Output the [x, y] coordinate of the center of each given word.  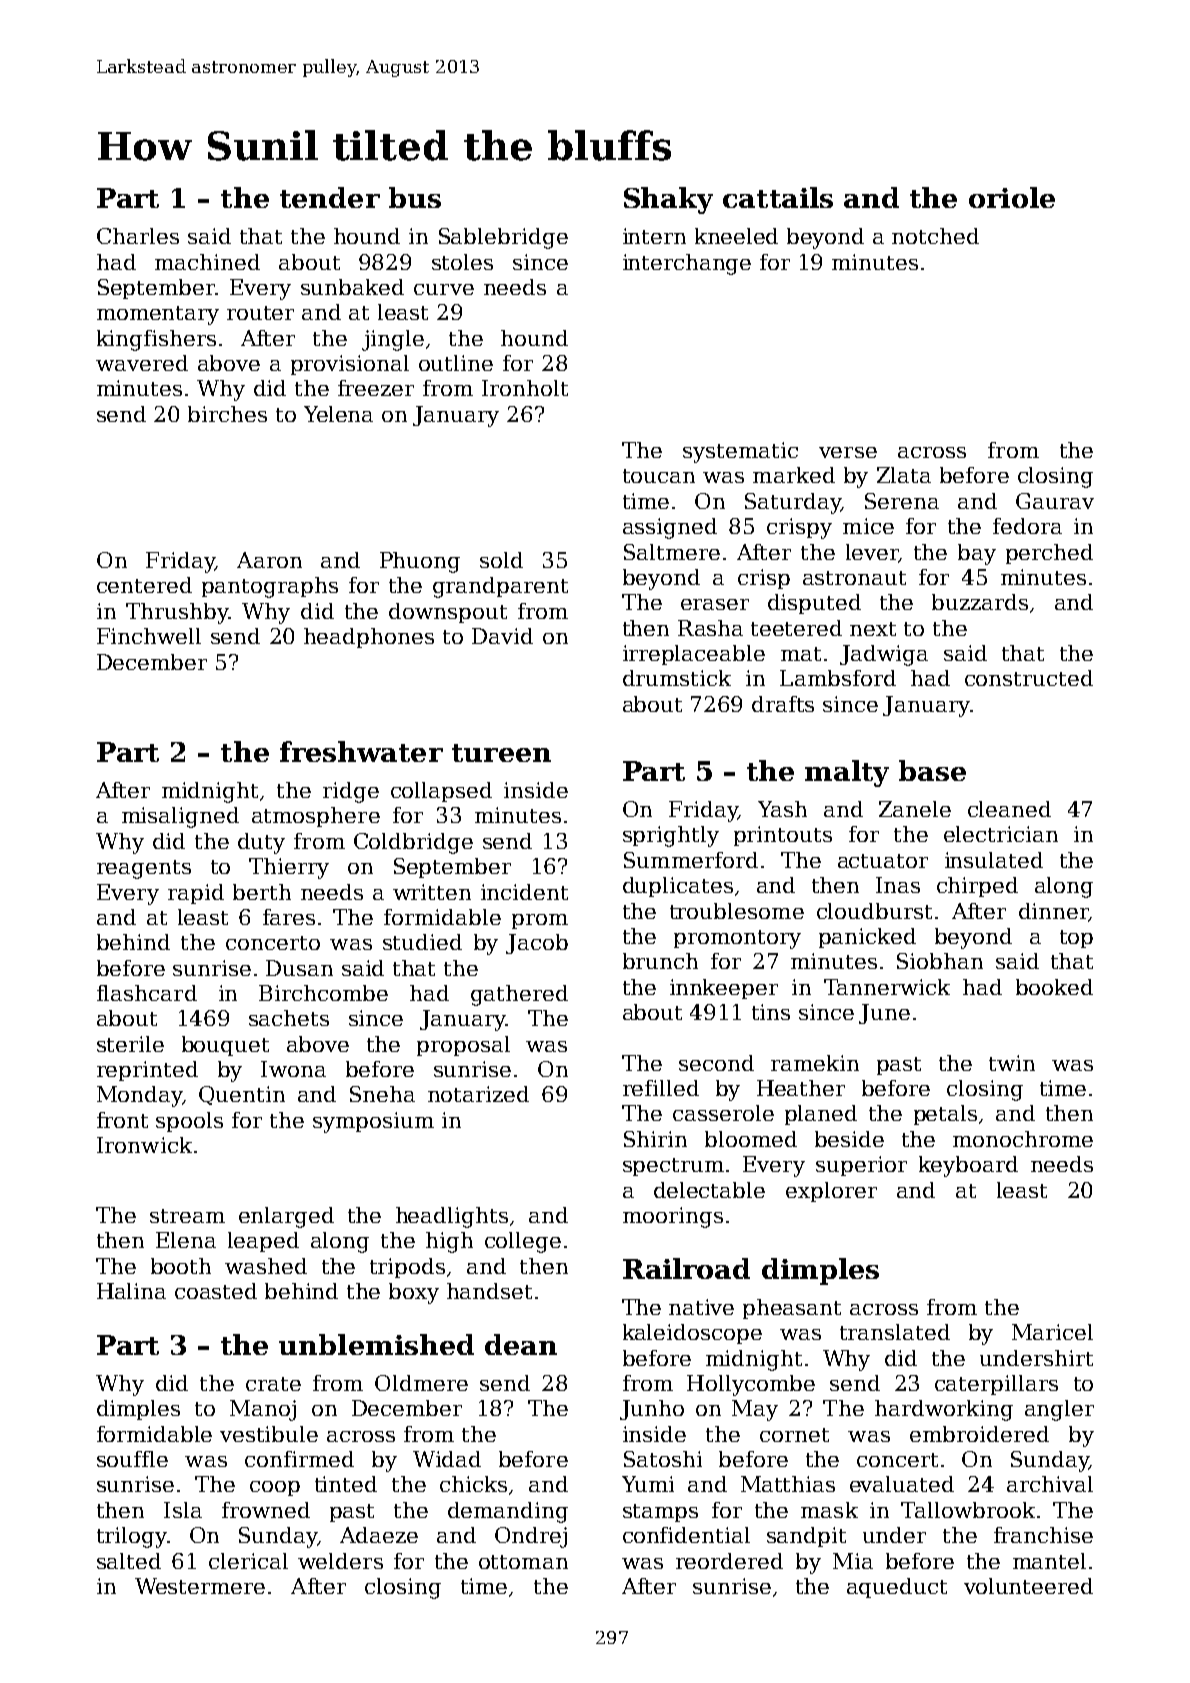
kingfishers [156, 340]
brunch [660, 961]
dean [521, 1344]
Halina [131, 1291]
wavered [142, 363]
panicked [867, 938]
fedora [1027, 526]
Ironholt [525, 388]
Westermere [200, 1586]
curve [444, 289]
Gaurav [1055, 501]
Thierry [289, 868]
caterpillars [996, 1385]
